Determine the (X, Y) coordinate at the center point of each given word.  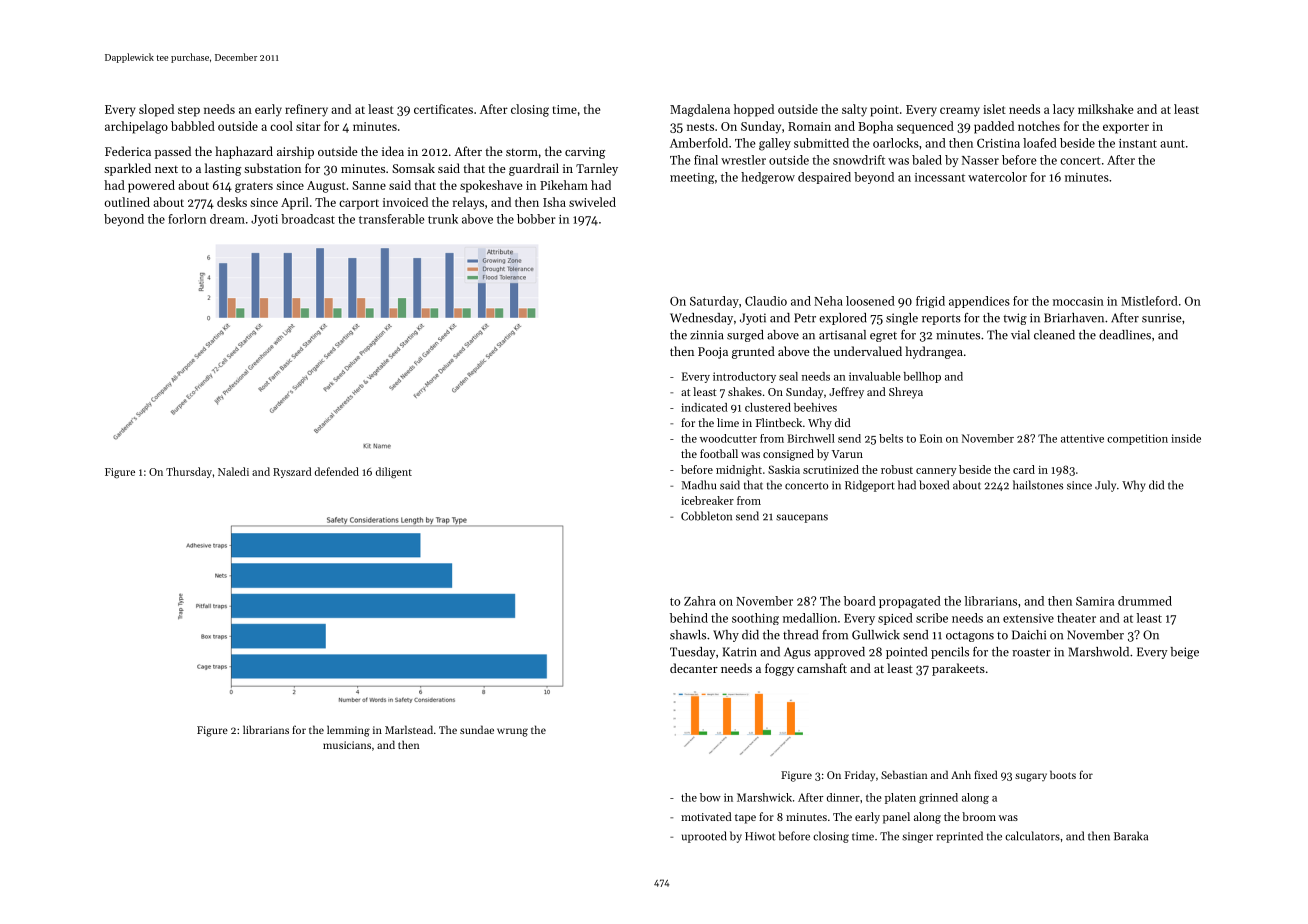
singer (917, 837)
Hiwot (760, 836)
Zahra (700, 601)
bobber (536, 219)
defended (337, 471)
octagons (970, 636)
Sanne (369, 185)
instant (1138, 143)
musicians (347, 745)
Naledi (233, 471)
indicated (704, 407)
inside (1186, 438)
